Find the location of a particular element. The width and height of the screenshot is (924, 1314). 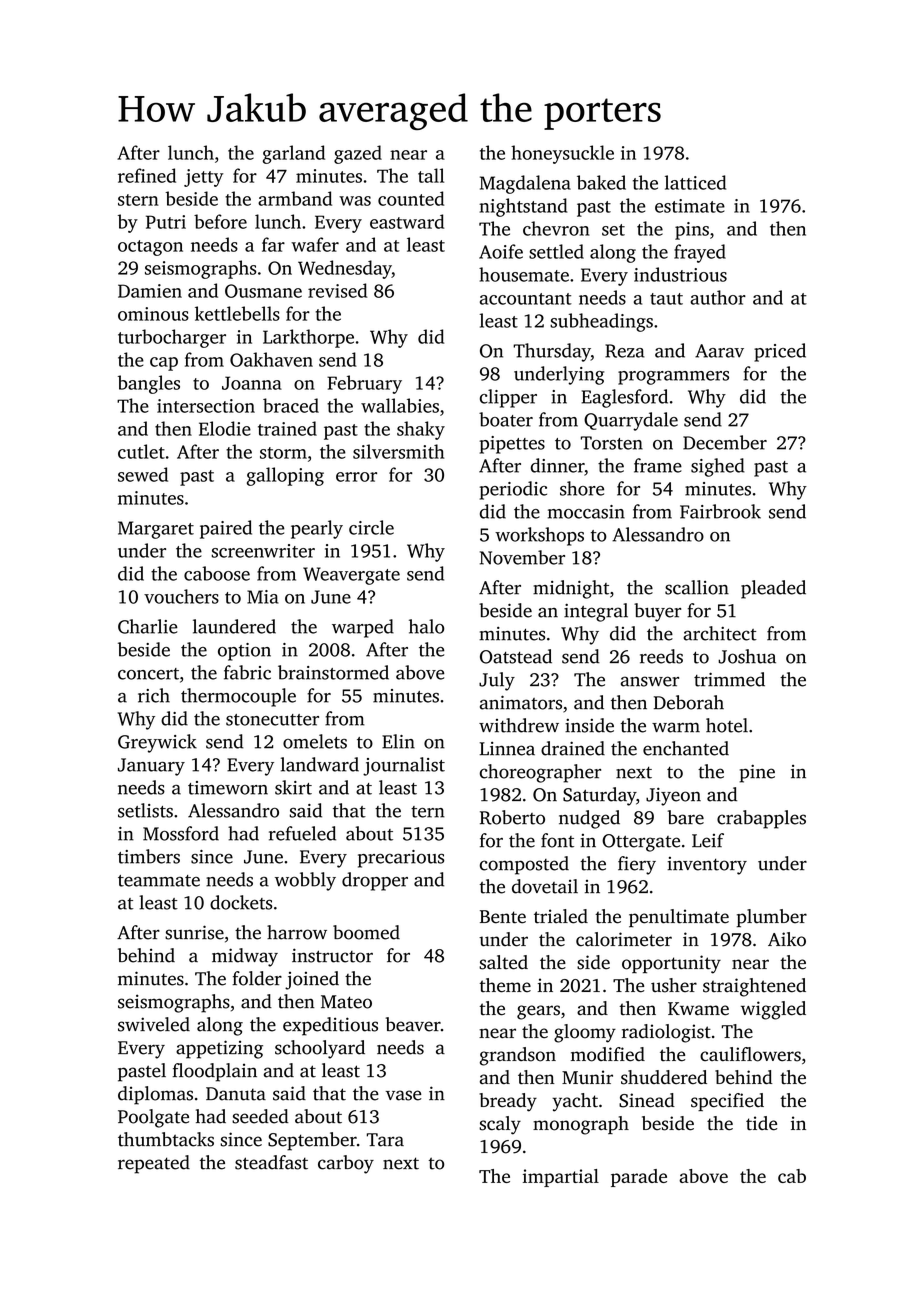

salted is located at coordinates (503, 962).
